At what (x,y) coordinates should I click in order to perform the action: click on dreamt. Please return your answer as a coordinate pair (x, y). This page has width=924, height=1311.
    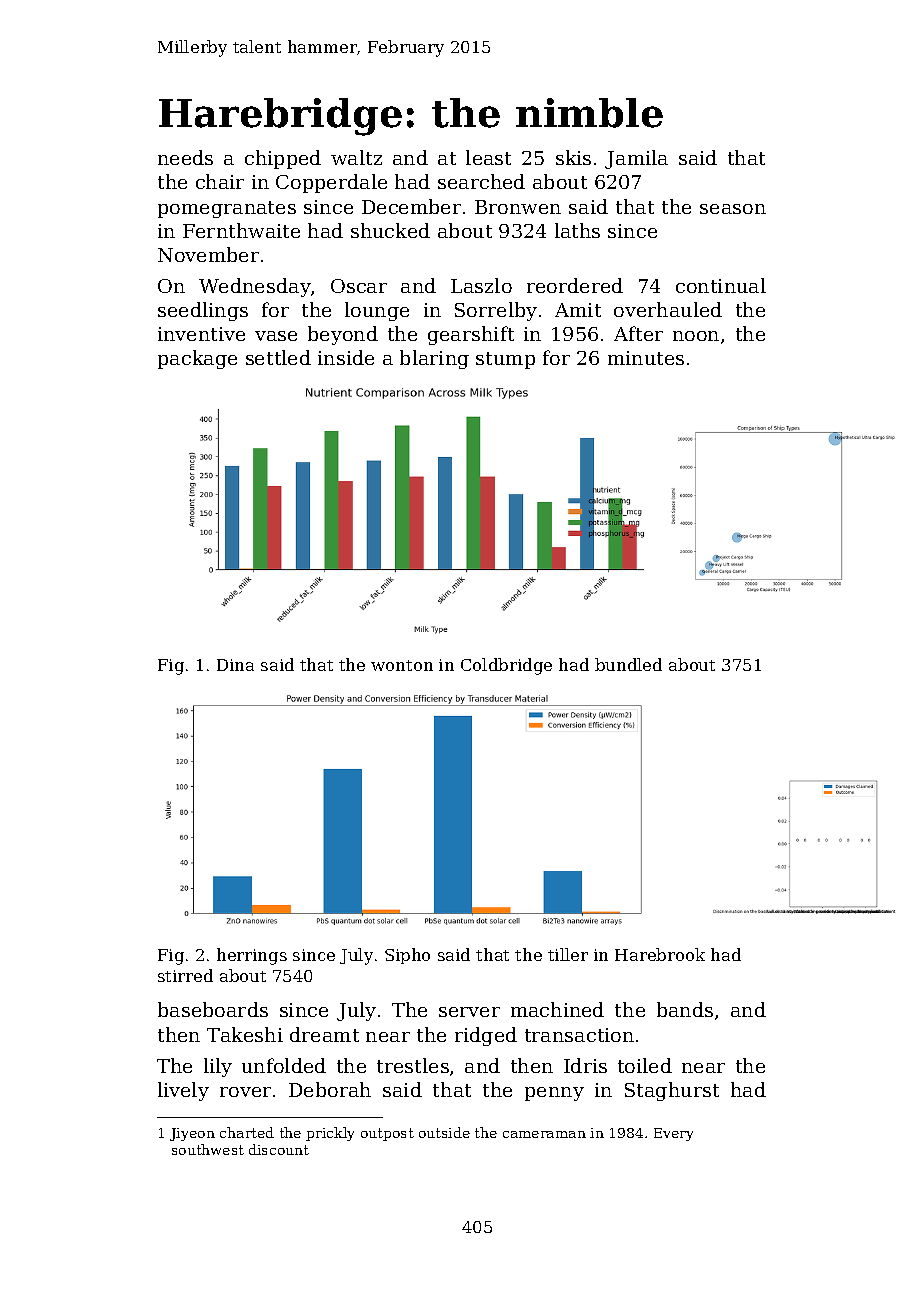
    Looking at the image, I should click on (324, 1034).
